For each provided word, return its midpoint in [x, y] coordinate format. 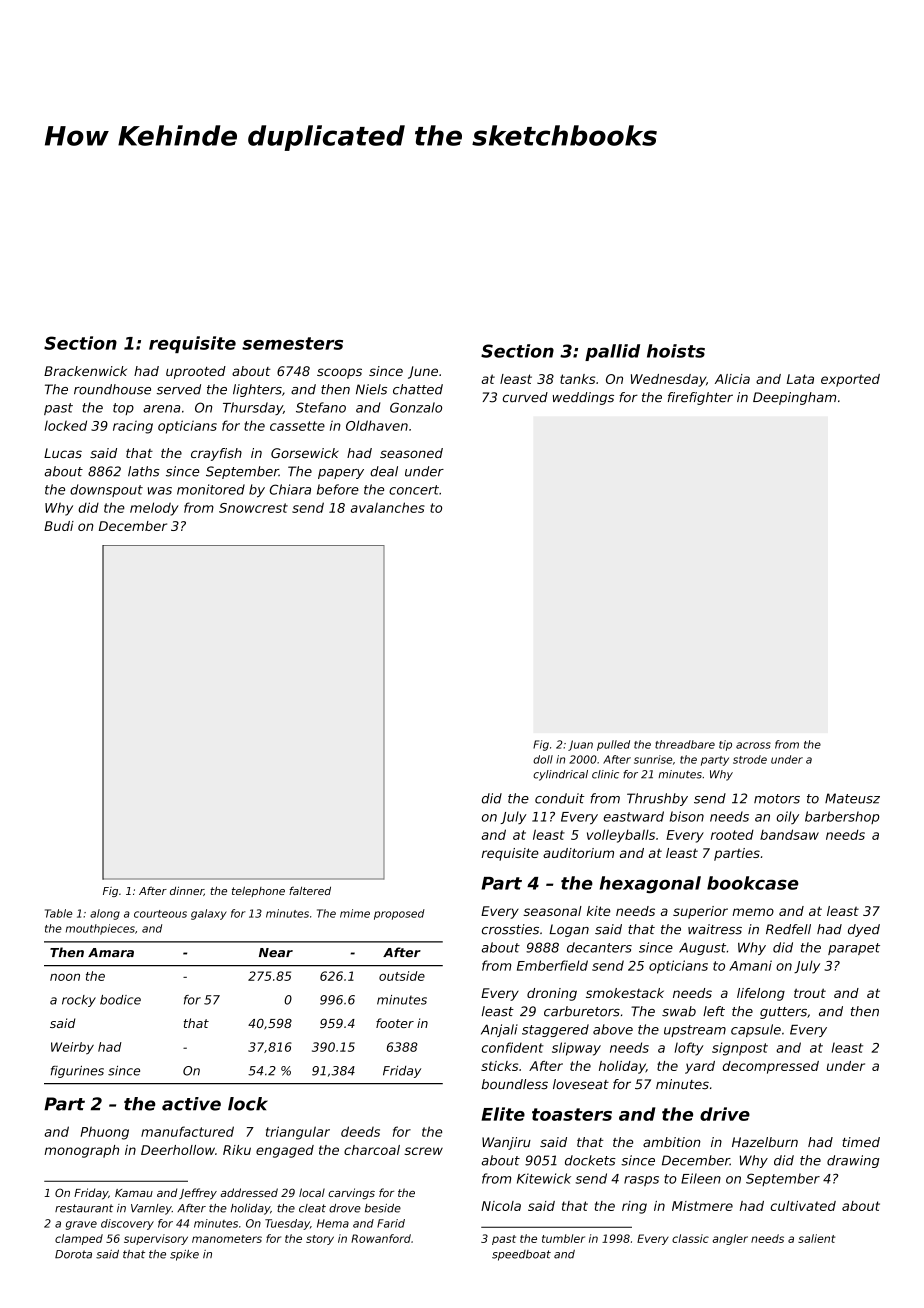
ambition [672, 1142]
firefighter [700, 398]
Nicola [501, 1206]
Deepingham [794, 398]
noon [65, 977]
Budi [59, 526]
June [423, 372]
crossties [510, 929]
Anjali [499, 1030]
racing [133, 427]
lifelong [761, 994]
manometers [227, 1239]
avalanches [388, 507]
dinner [187, 891]
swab [679, 1011]
